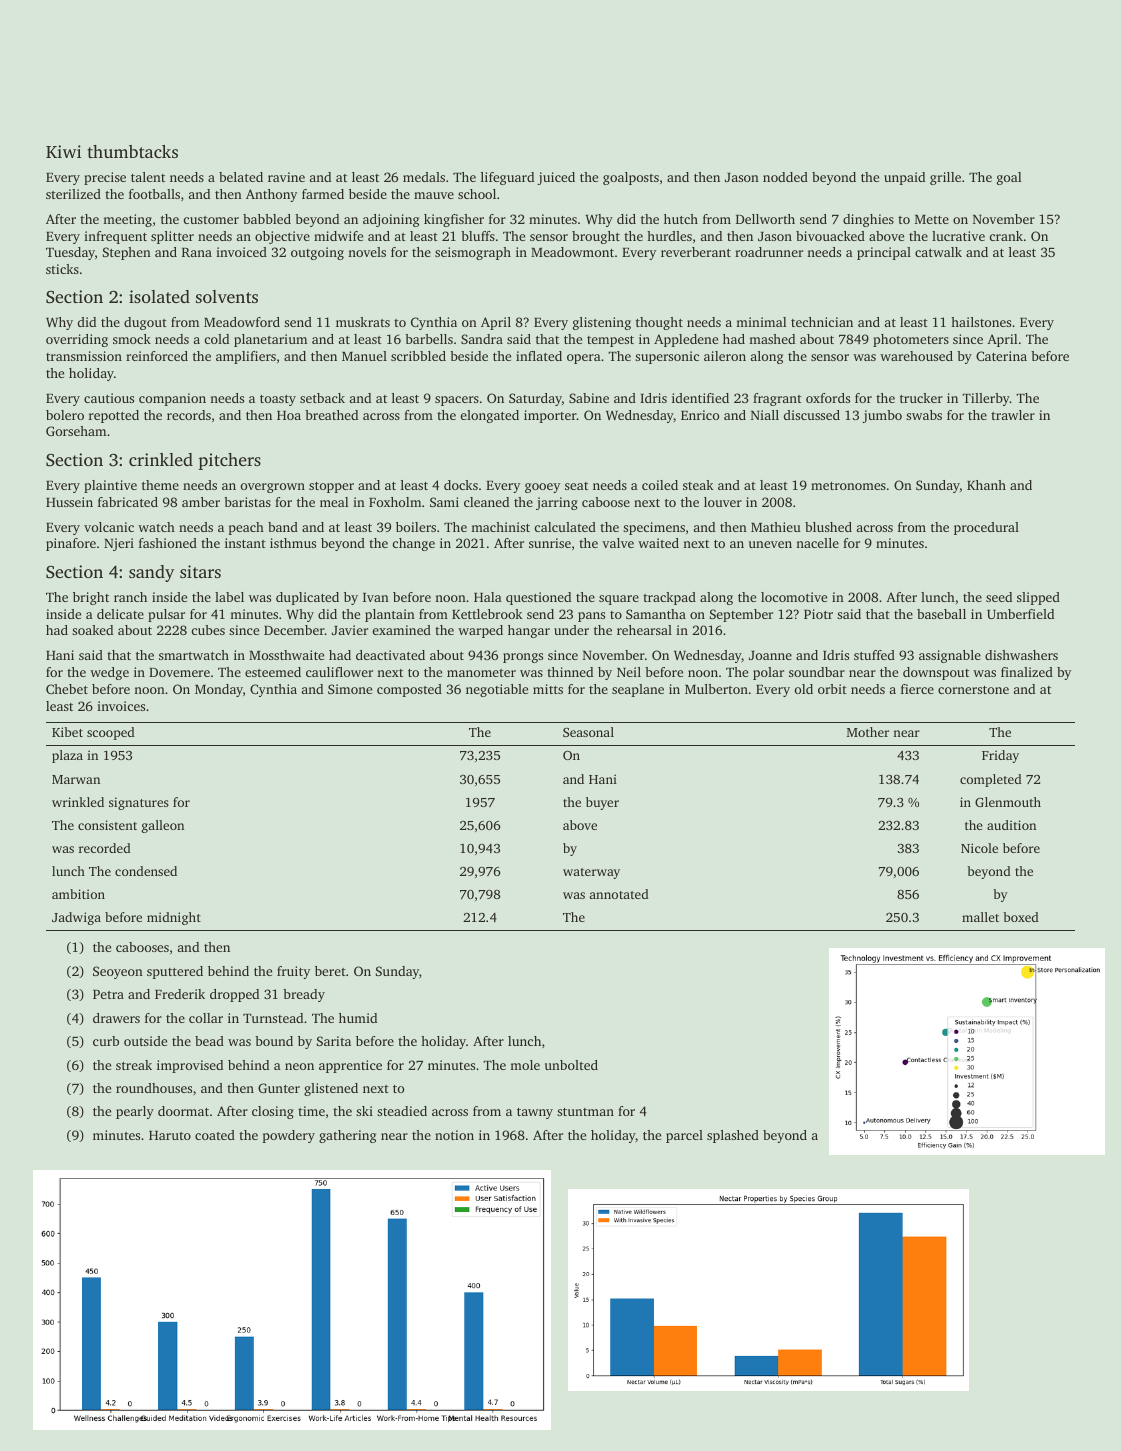  What do you see at coordinates (696, 252) in the screenshot?
I see `reverberant` at bounding box center [696, 252].
